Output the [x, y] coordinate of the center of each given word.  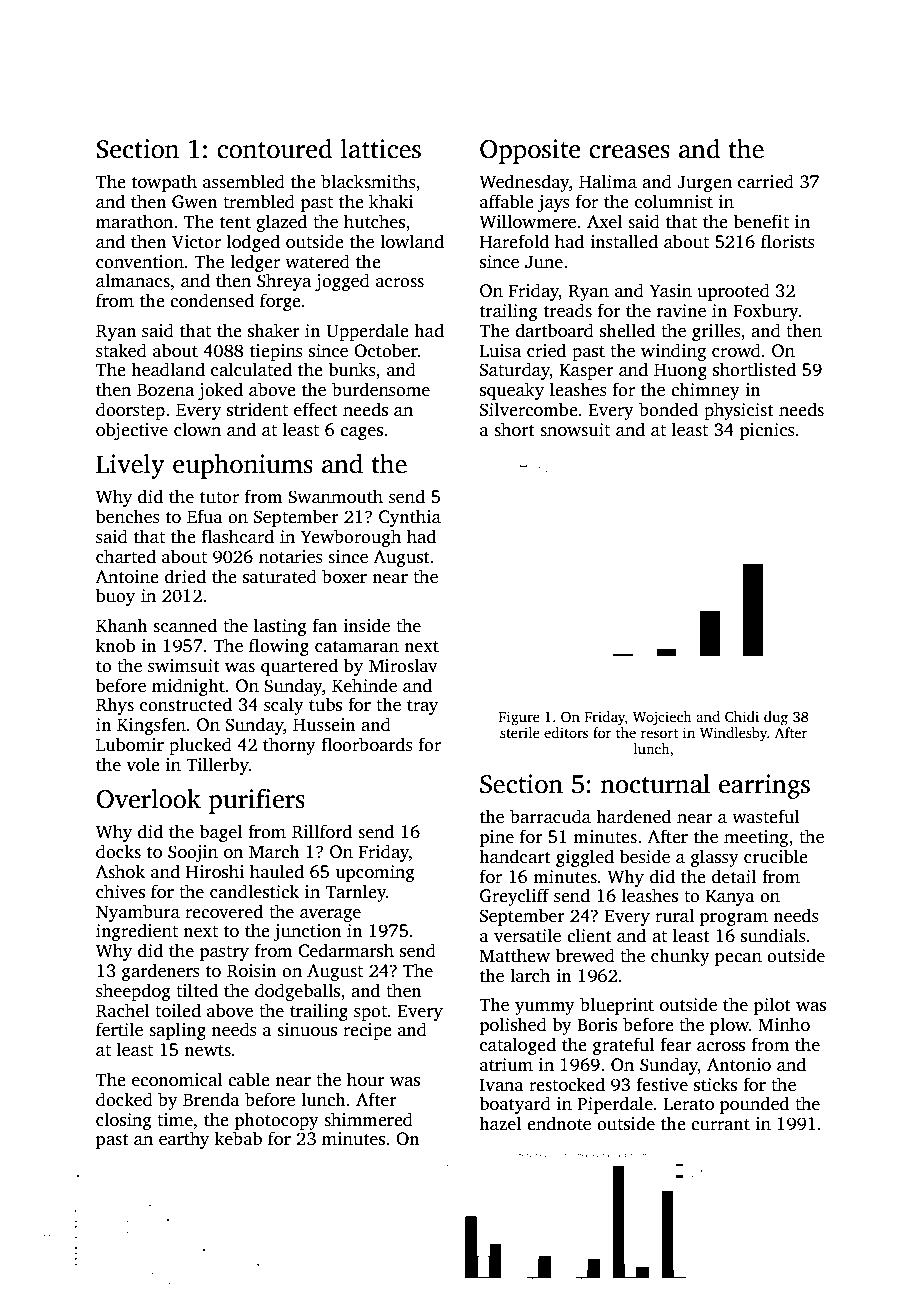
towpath [164, 183]
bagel [221, 833]
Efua [205, 516]
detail [734, 876]
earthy [184, 1140]
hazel [500, 1123]
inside [366, 625]
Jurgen [704, 184]
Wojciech [662, 718]
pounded [754, 1105]
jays [554, 203]
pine [496, 838]
